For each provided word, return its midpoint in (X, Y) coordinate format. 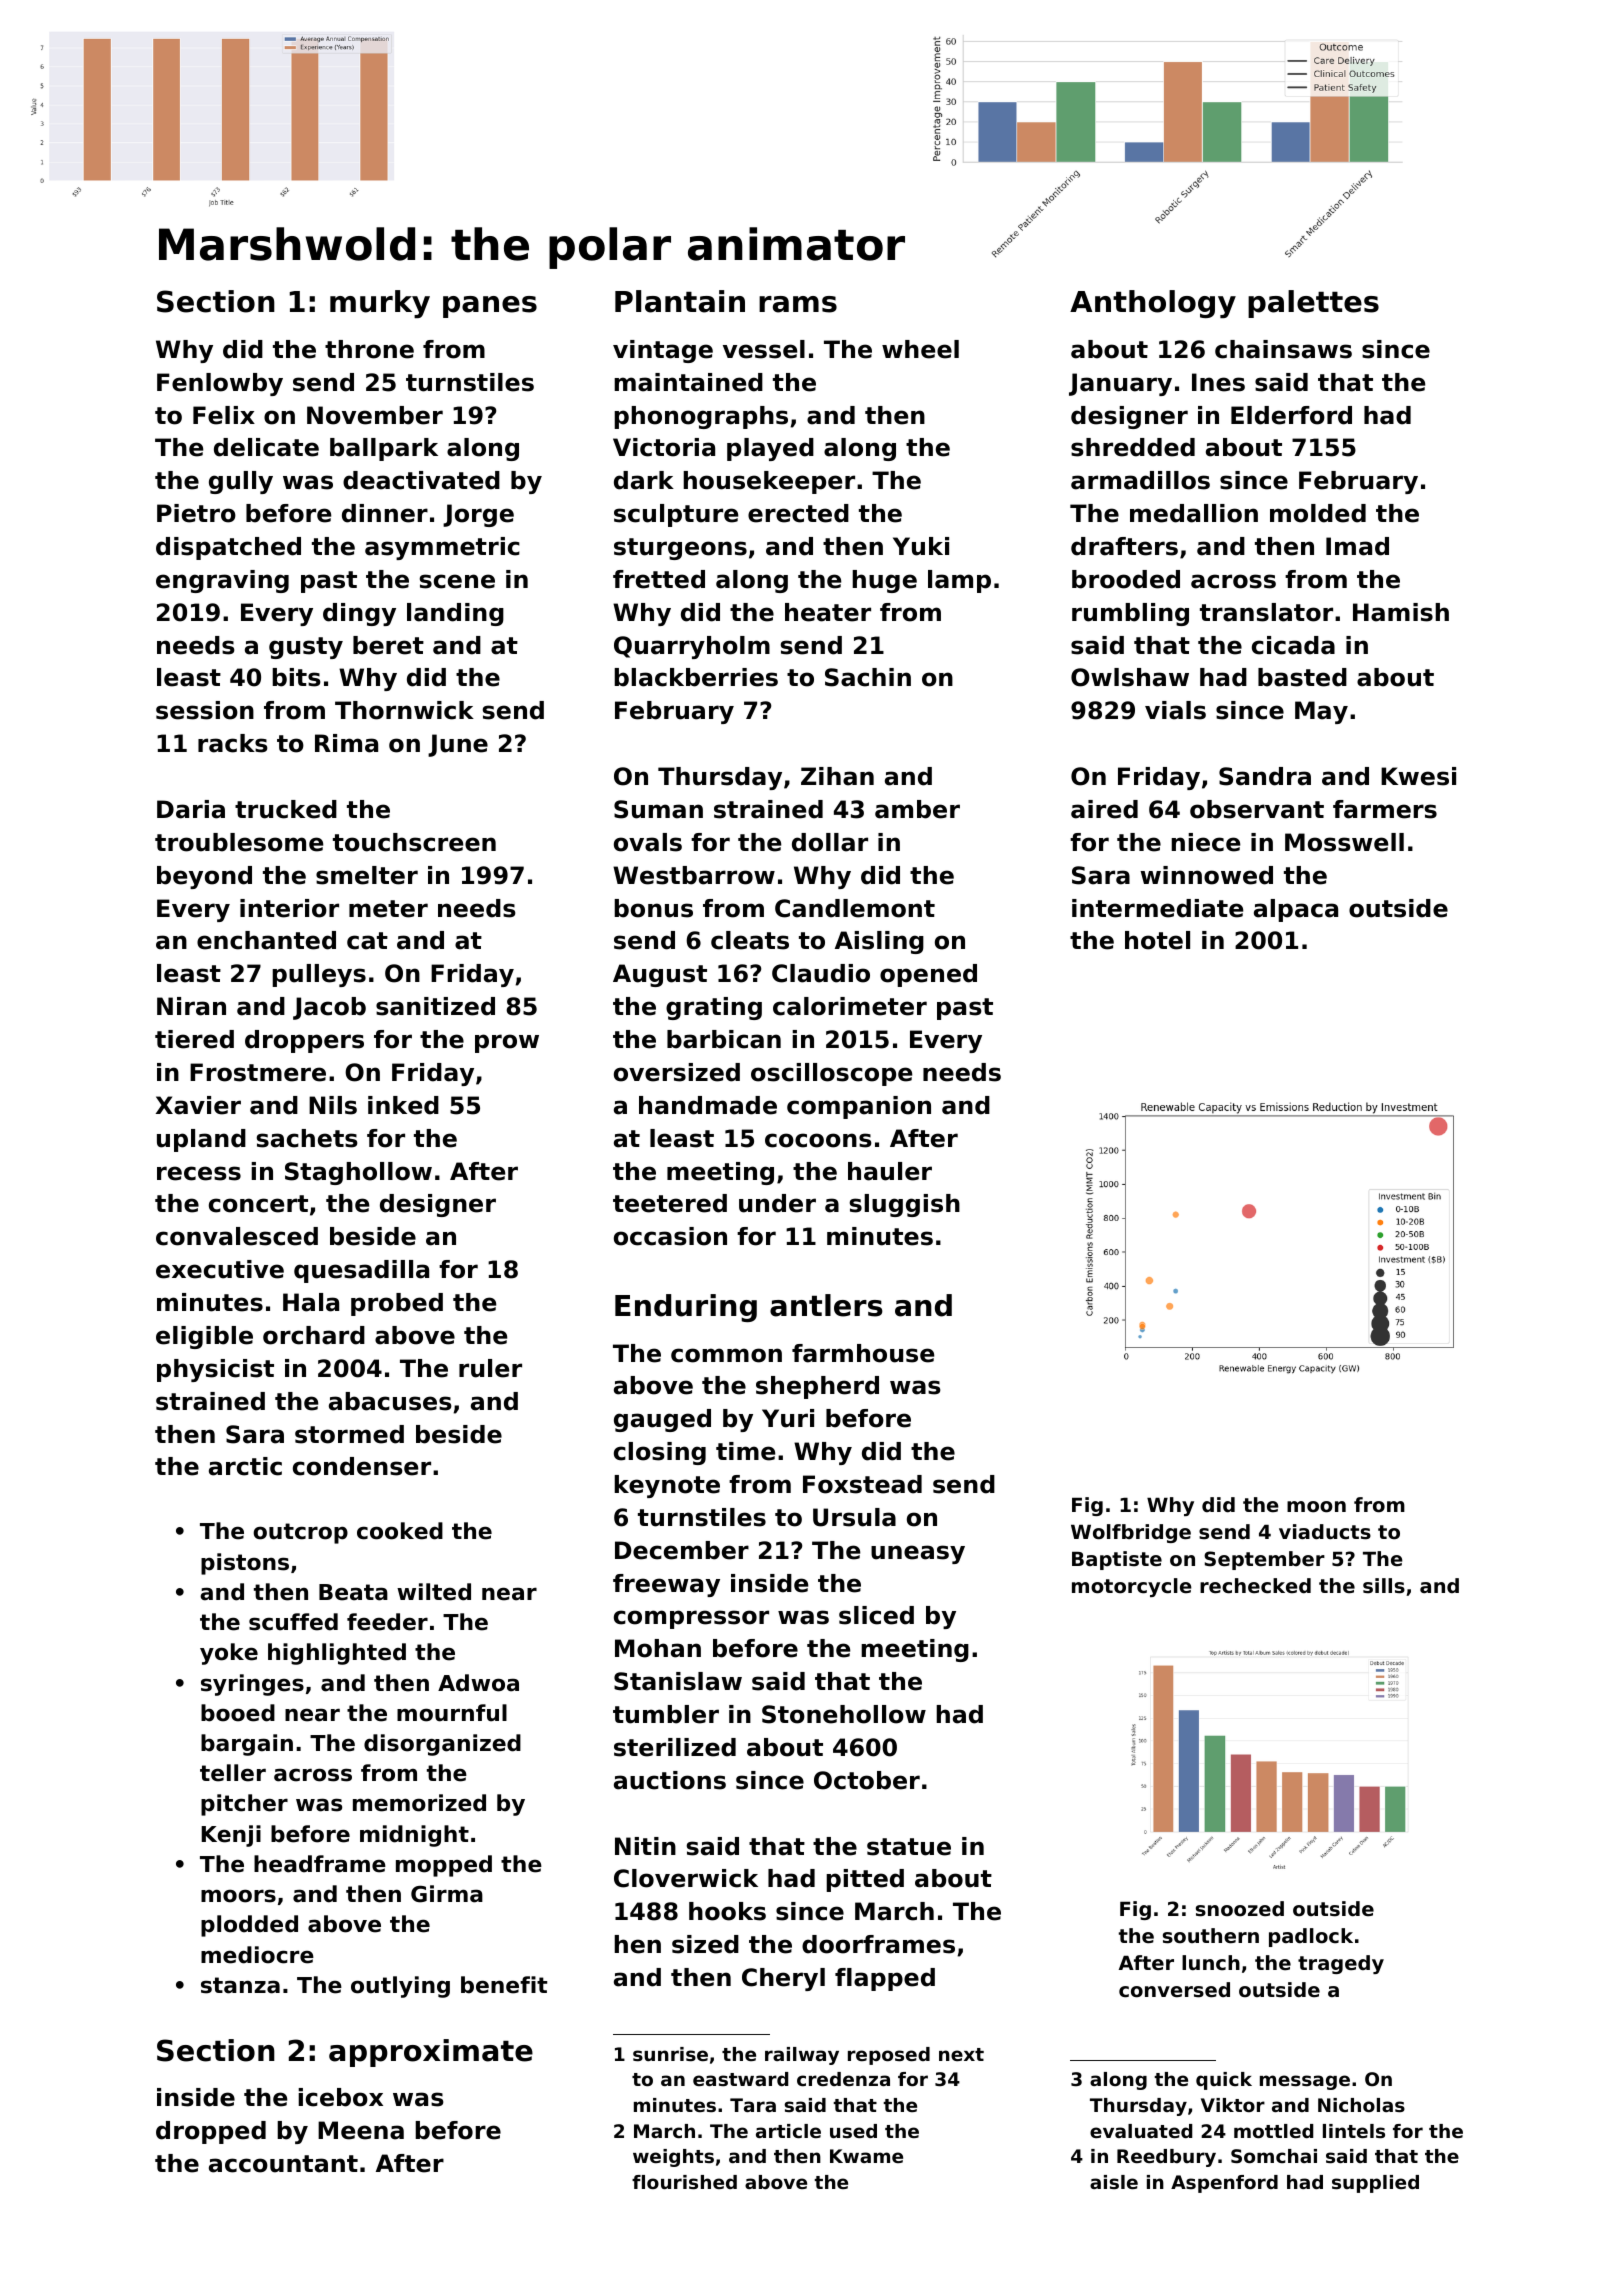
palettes (1313, 304)
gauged (662, 1420)
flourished (684, 2182)
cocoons (818, 1140)
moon (1316, 1507)
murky (380, 304)
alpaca (1296, 910)
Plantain (680, 301)
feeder (387, 1622)
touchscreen (414, 842)
